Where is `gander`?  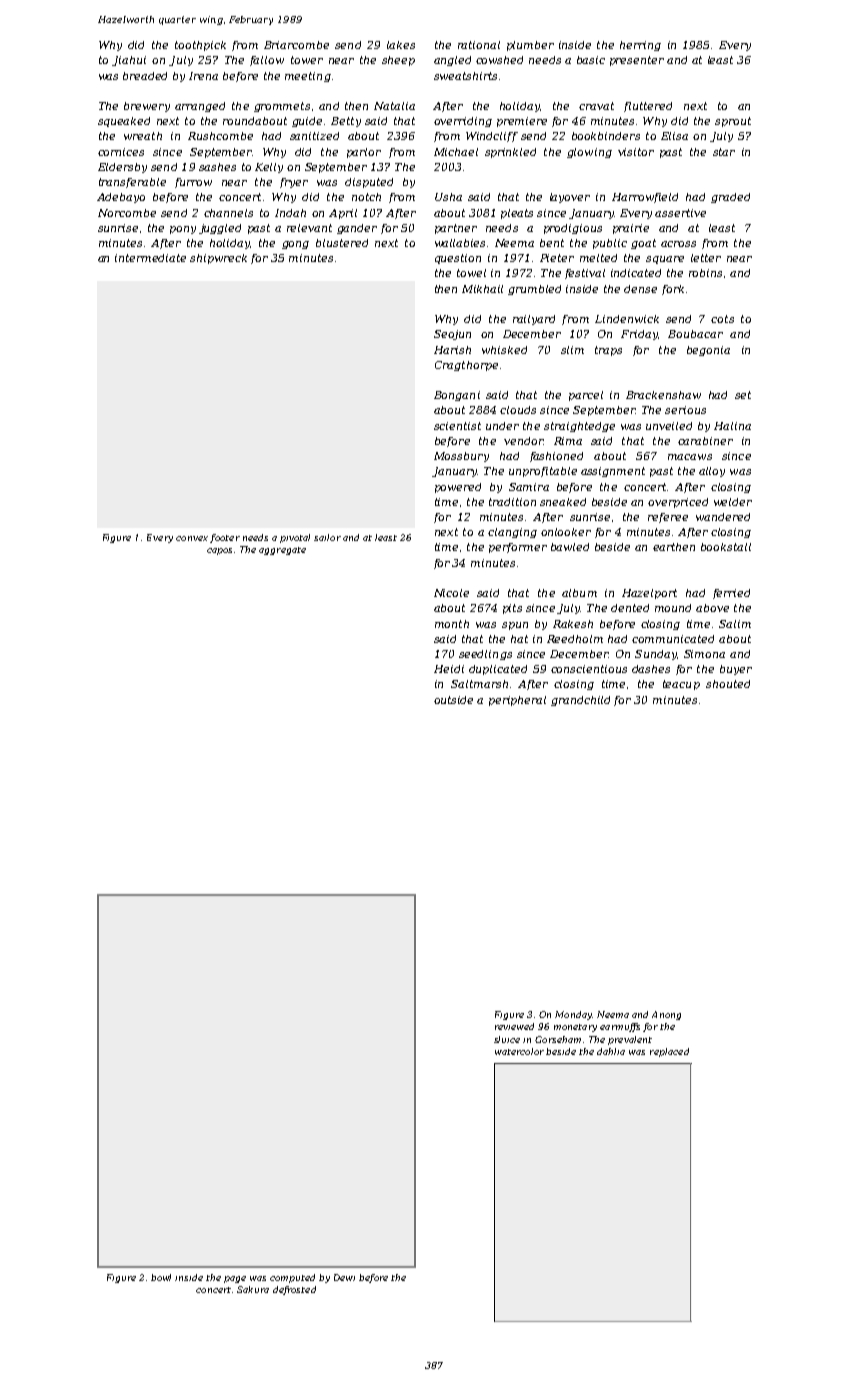
gander is located at coordinates (357, 229).
